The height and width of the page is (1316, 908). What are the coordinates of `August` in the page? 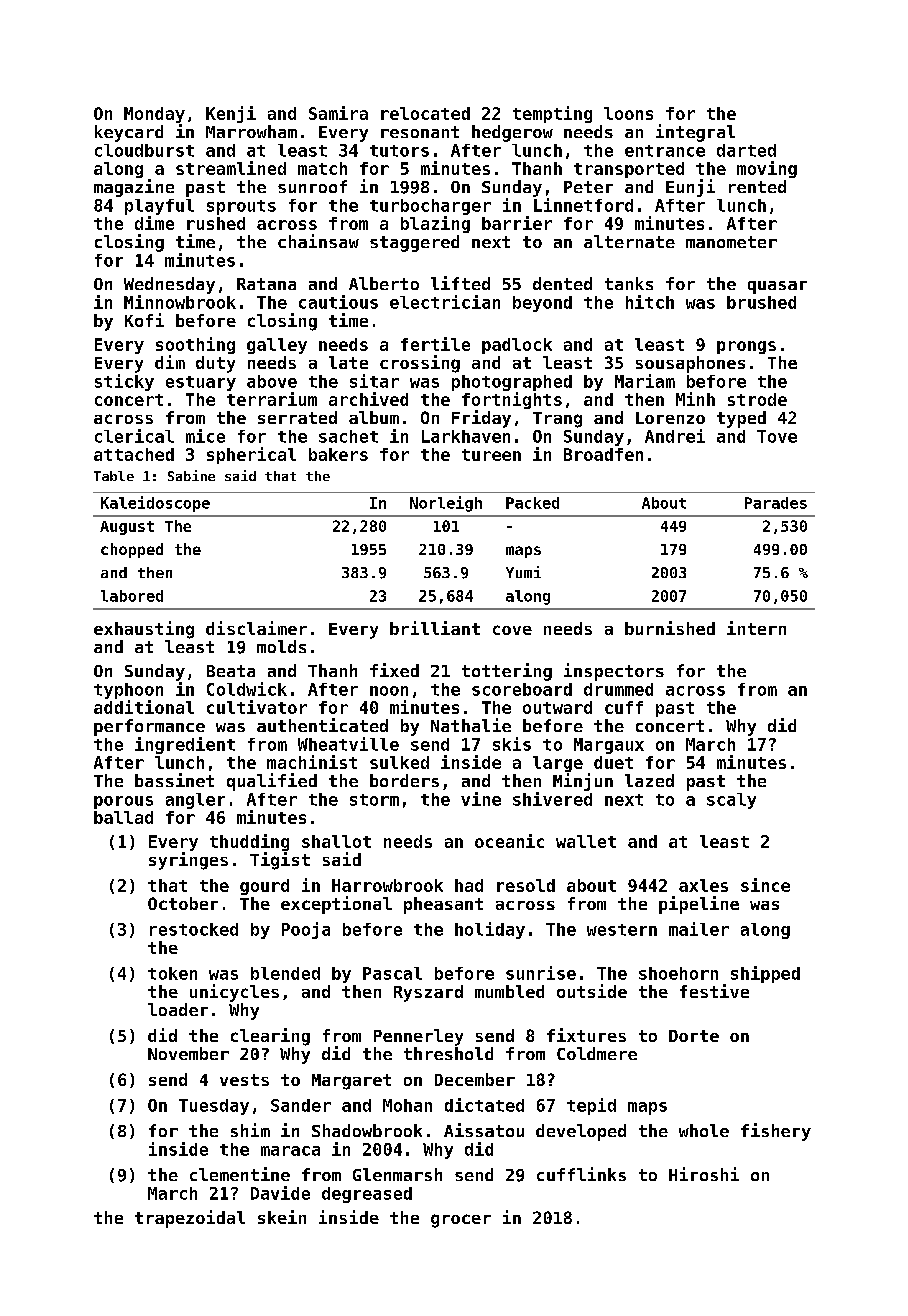 It's located at (127, 528).
